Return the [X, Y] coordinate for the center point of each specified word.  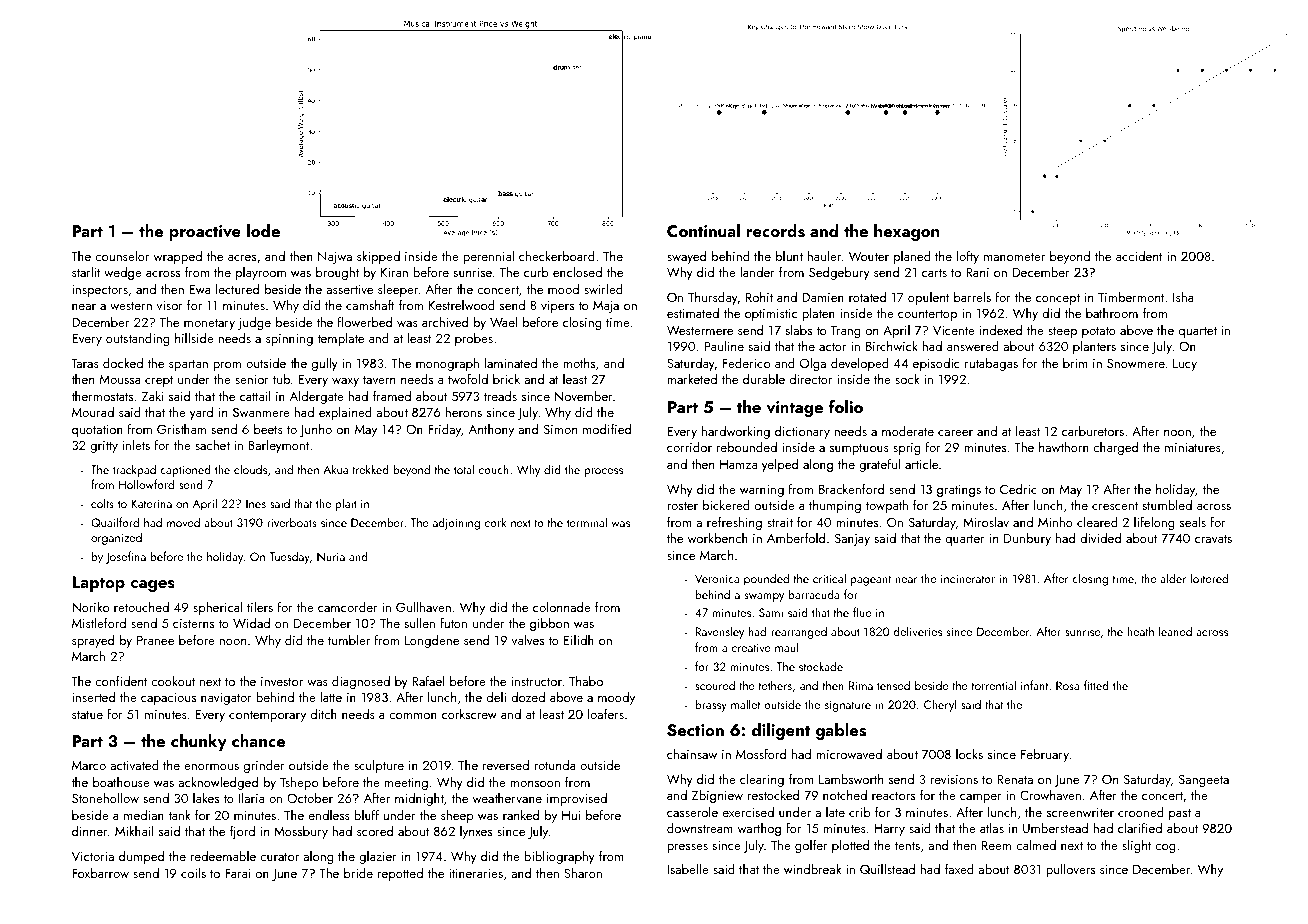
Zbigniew [717, 796]
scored [375, 830]
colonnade [562, 606]
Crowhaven [1050, 795]
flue [862, 612]
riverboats [292, 522]
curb [536, 272]
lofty [968, 257]
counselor [122, 256]
